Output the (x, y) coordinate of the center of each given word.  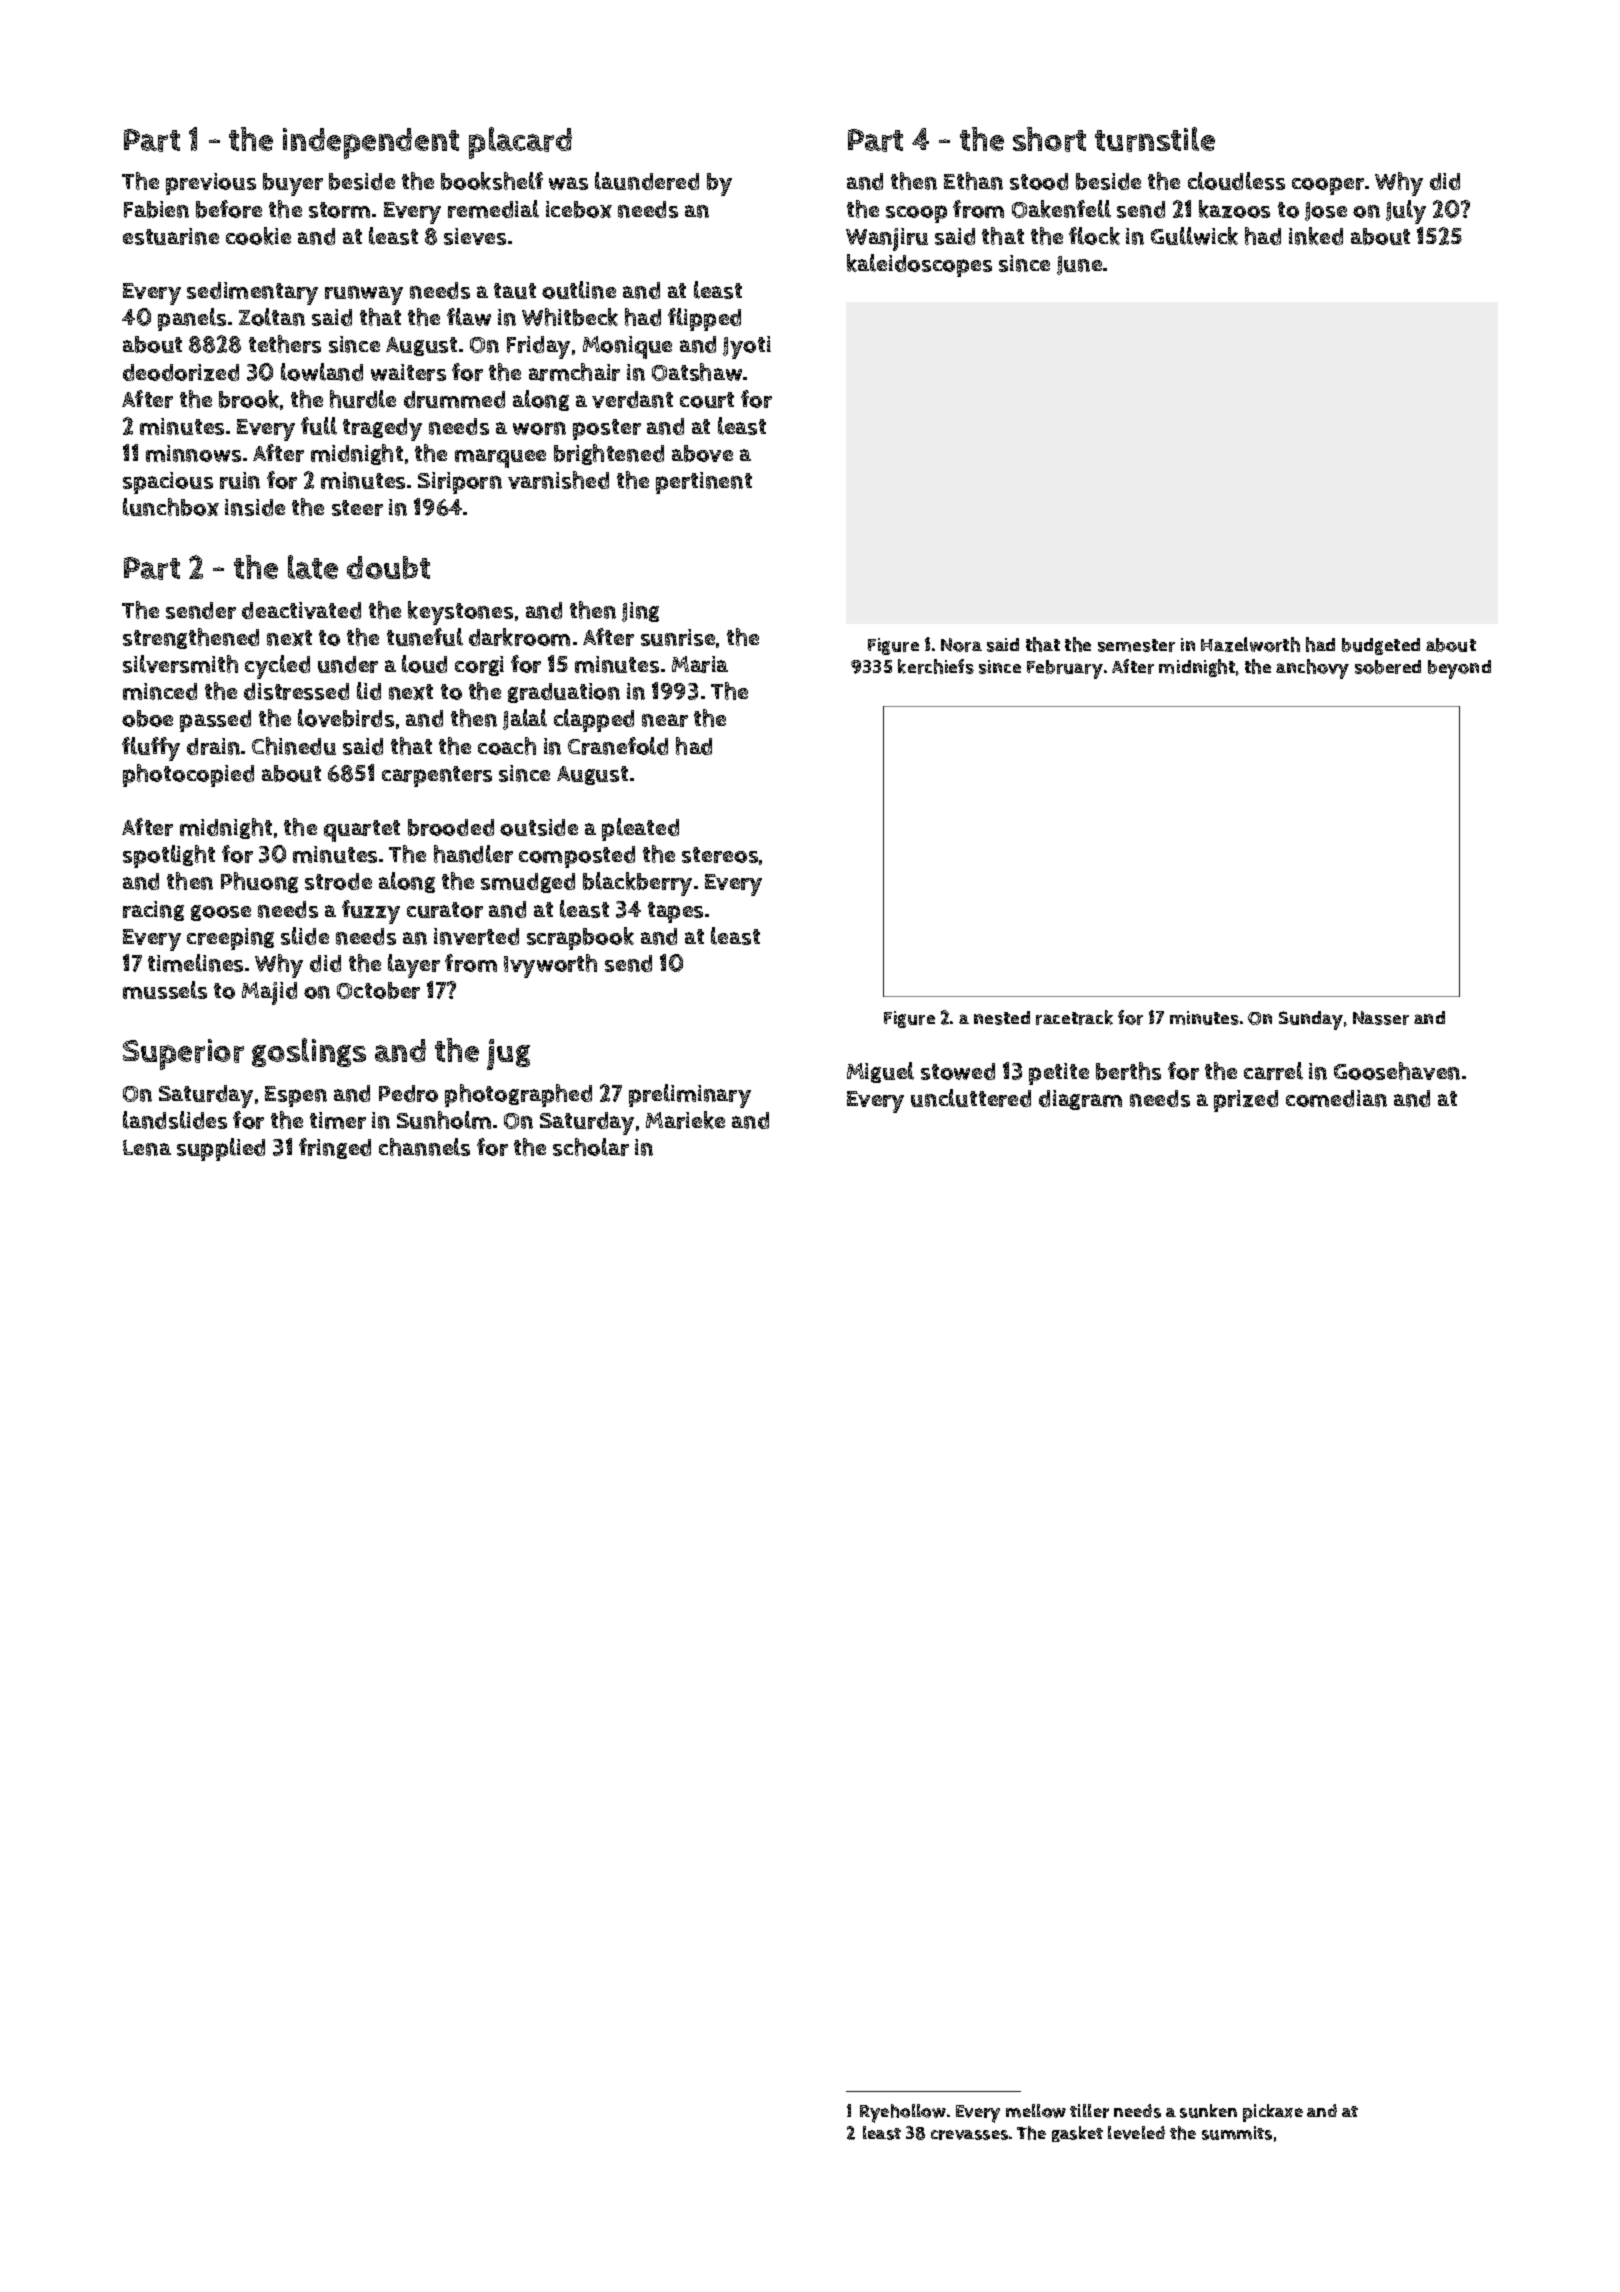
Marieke (685, 1120)
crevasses (969, 2135)
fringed (335, 1148)
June (1079, 265)
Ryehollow (903, 2113)
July (1406, 212)
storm (339, 210)
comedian (1336, 1098)
